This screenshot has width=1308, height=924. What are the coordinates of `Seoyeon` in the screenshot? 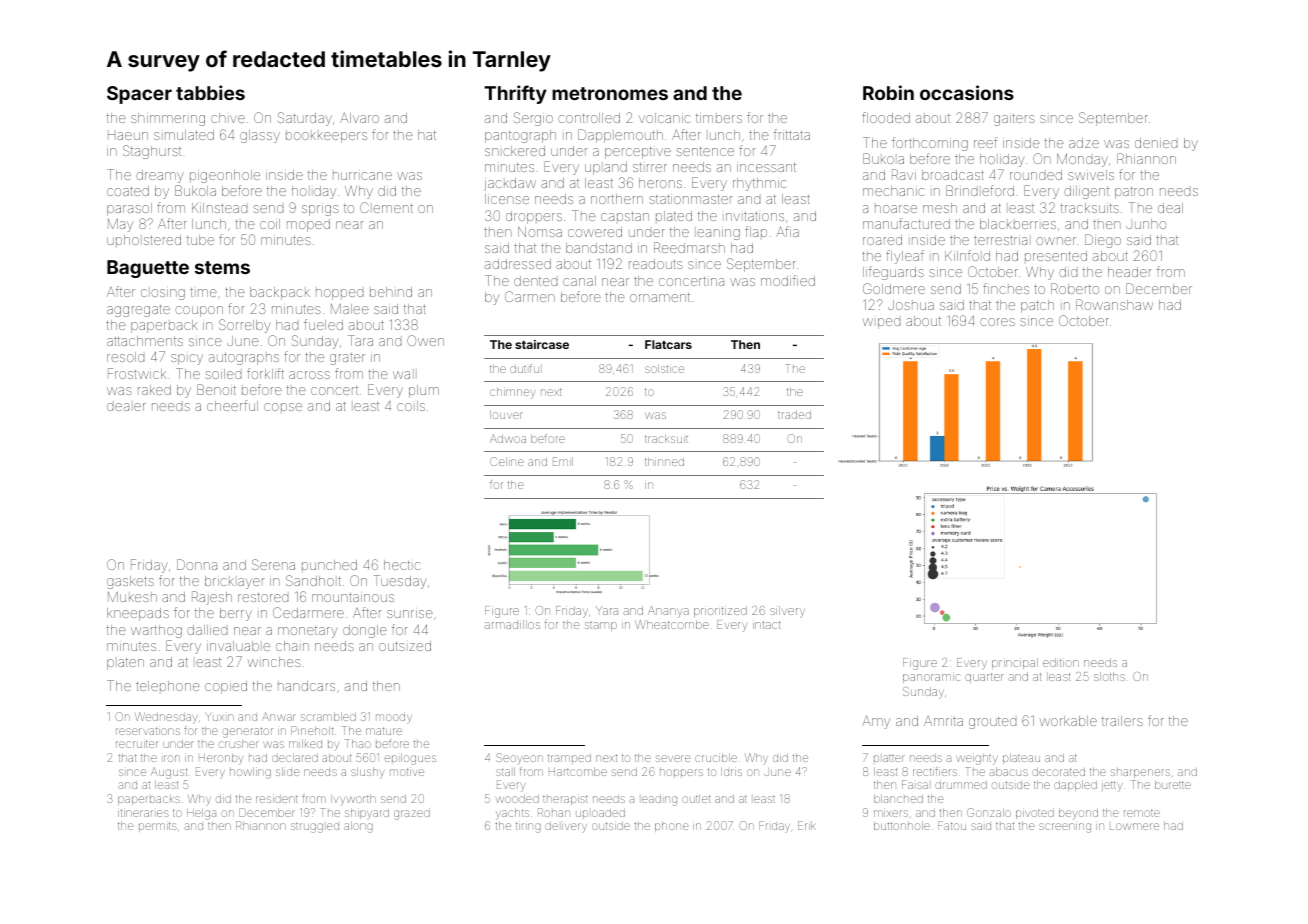 It's located at (519, 759).
